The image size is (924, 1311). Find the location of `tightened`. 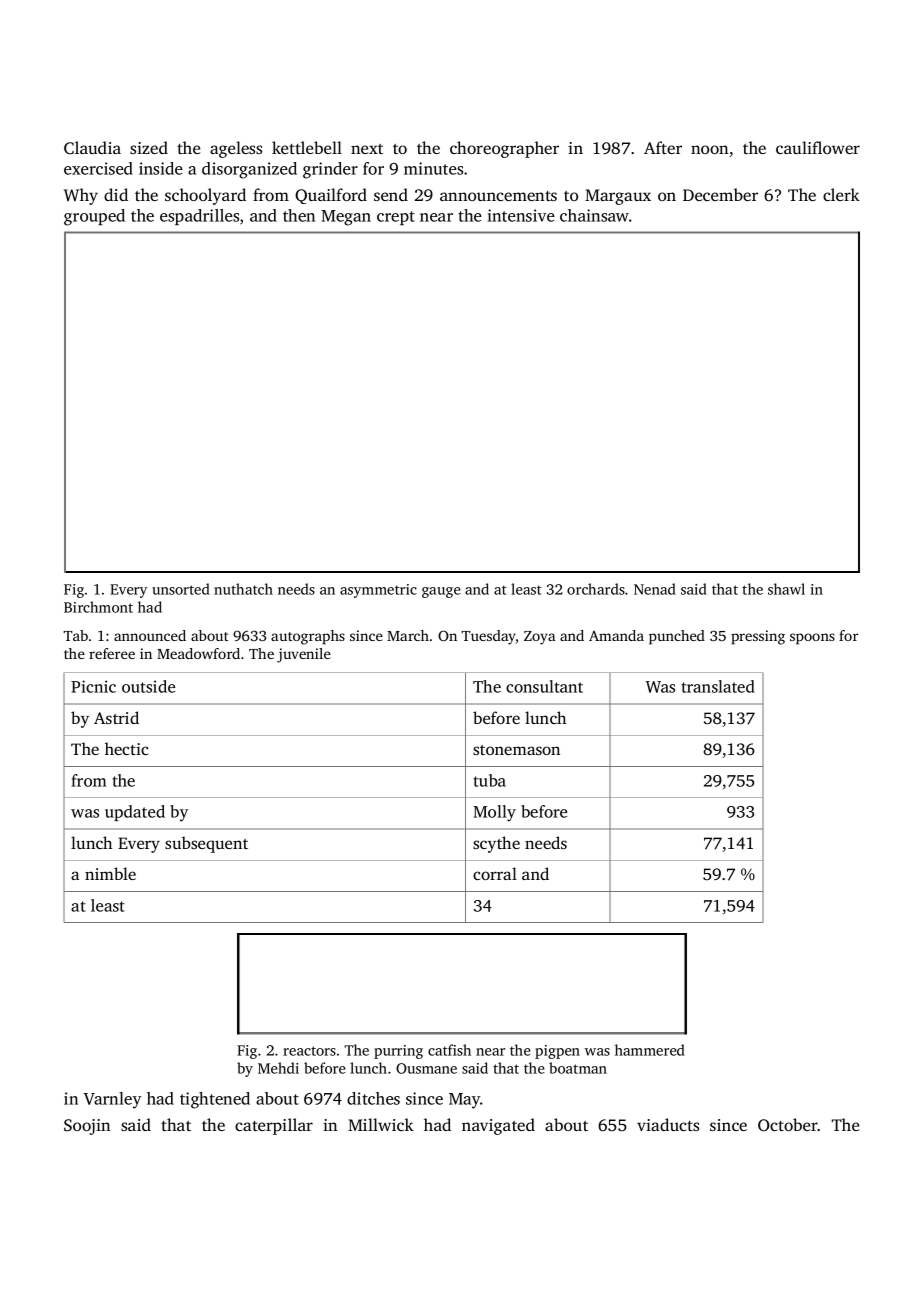

tightened is located at coordinates (215, 1100).
